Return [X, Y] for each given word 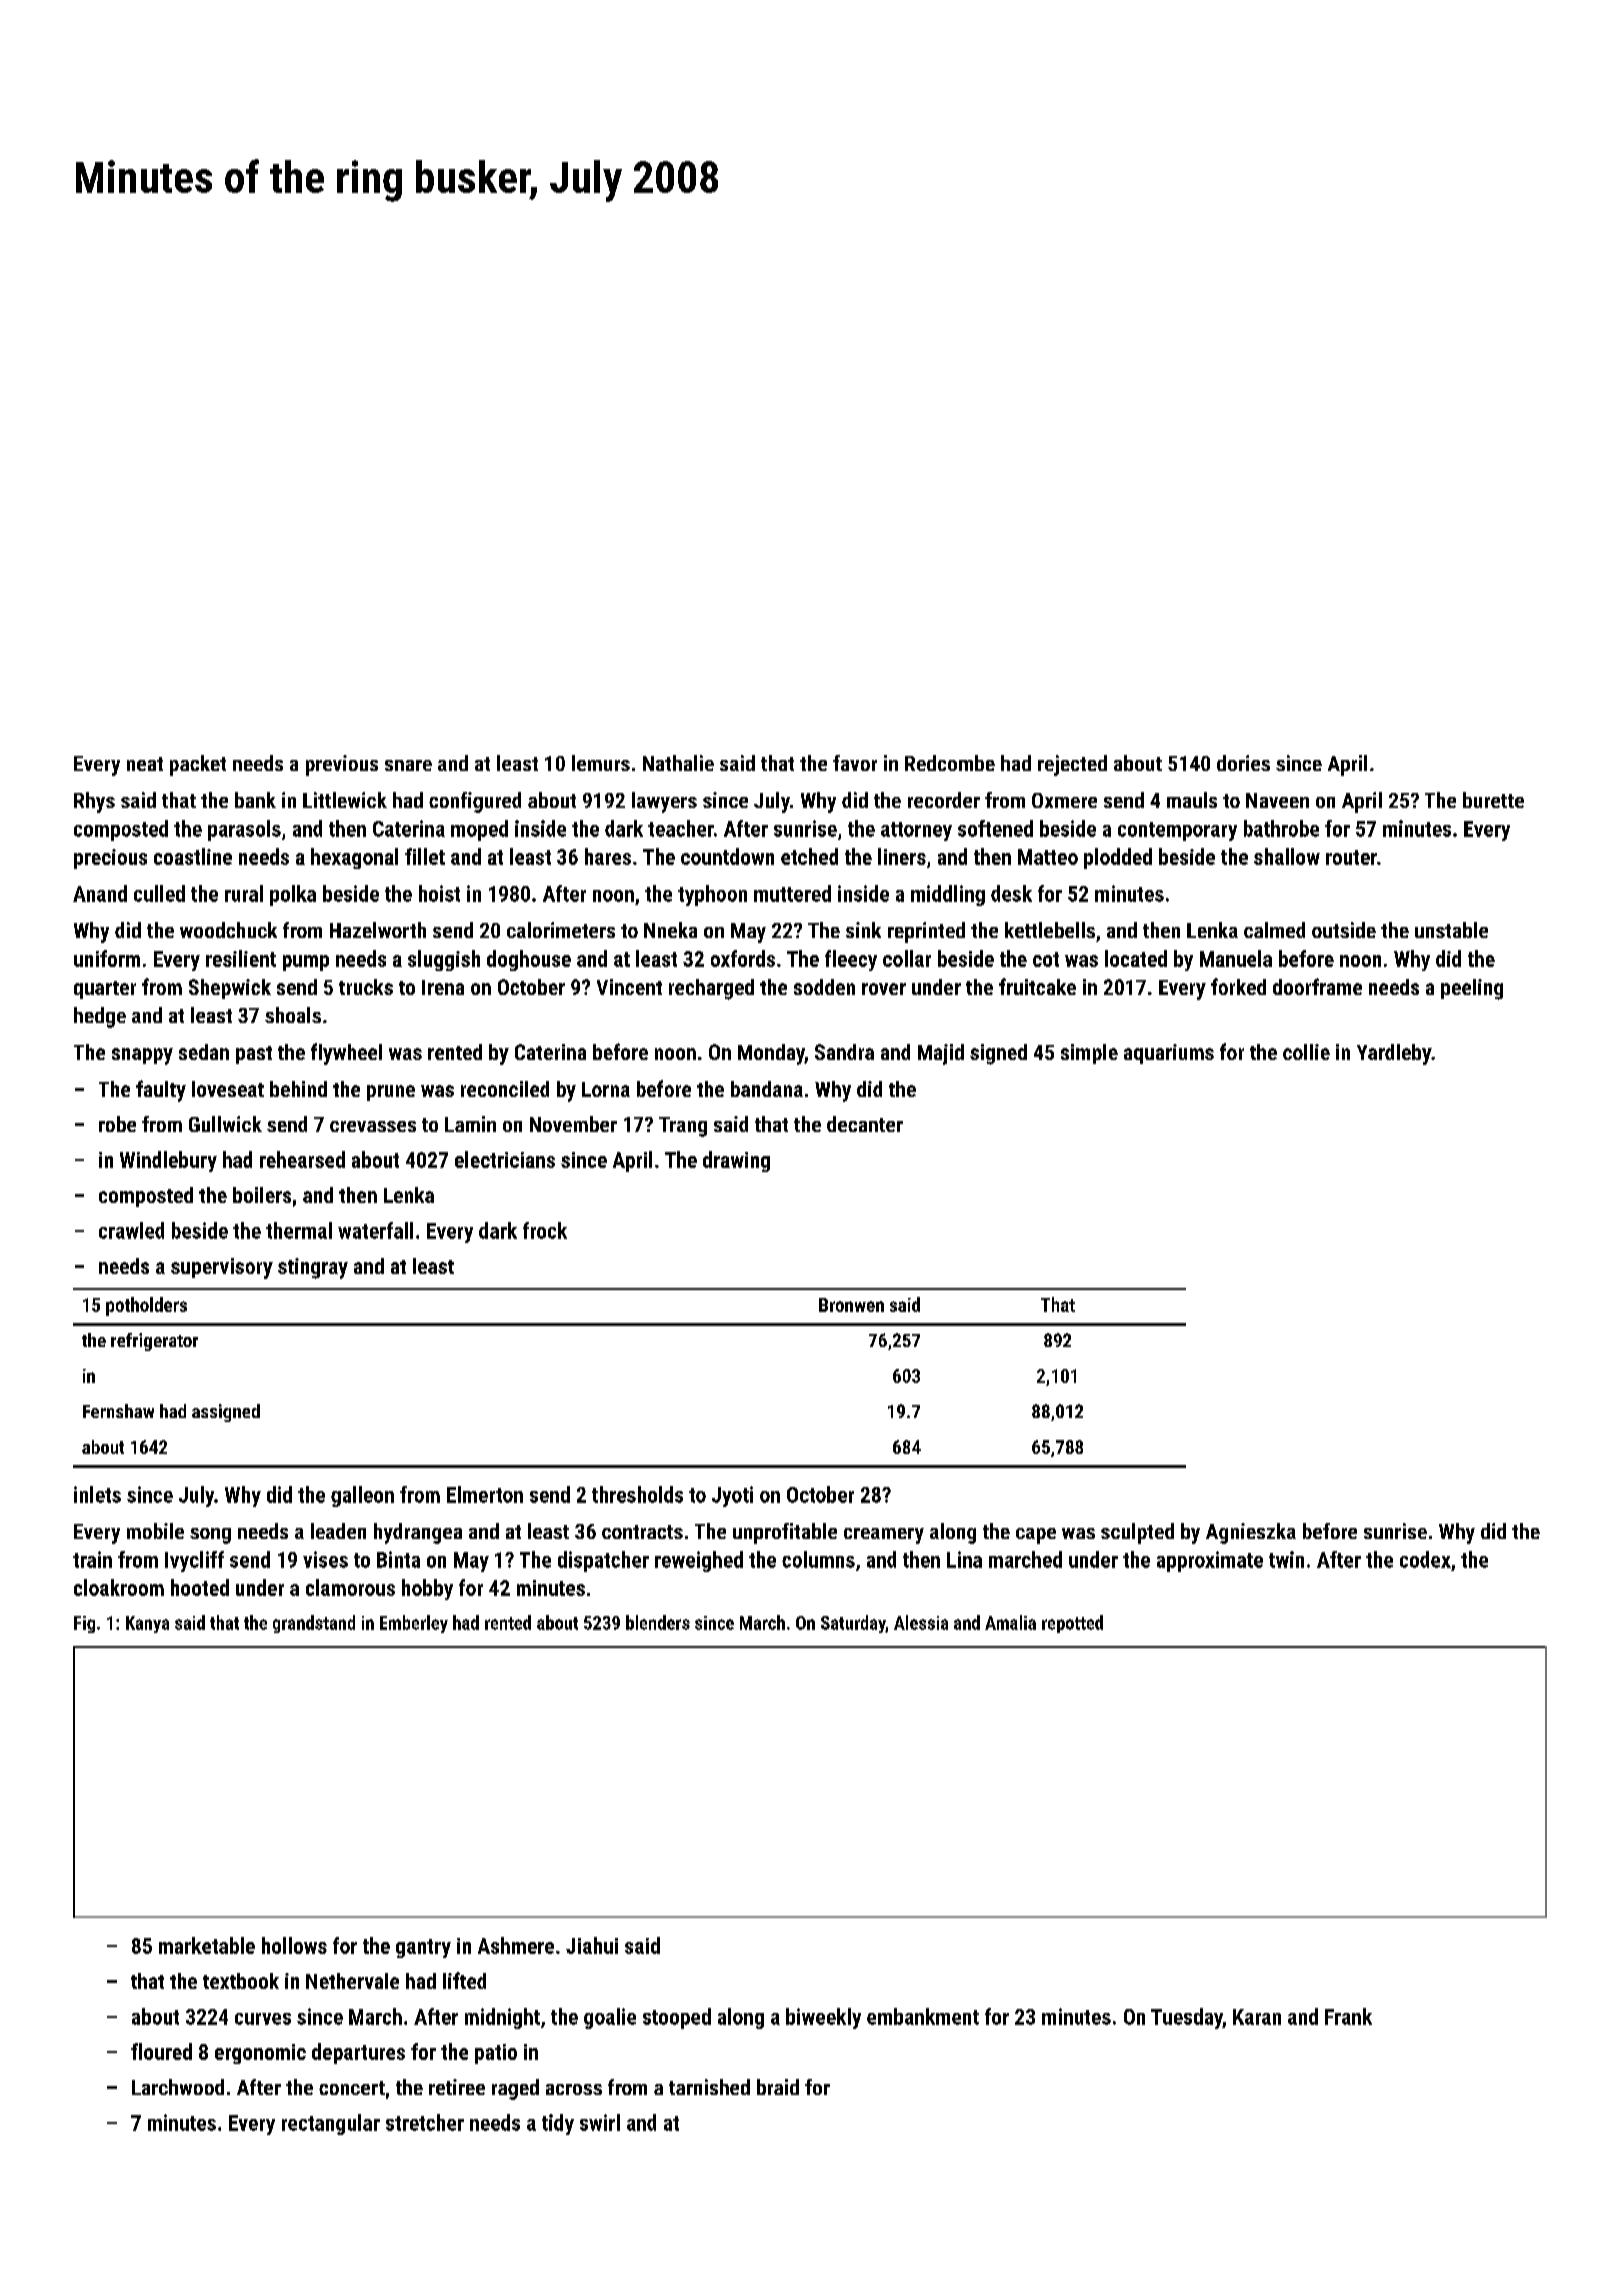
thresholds [637, 1494]
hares [608, 856]
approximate [1210, 1561]
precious [110, 859]
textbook [241, 1981]
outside [1344, 930]
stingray [313, 1268]
